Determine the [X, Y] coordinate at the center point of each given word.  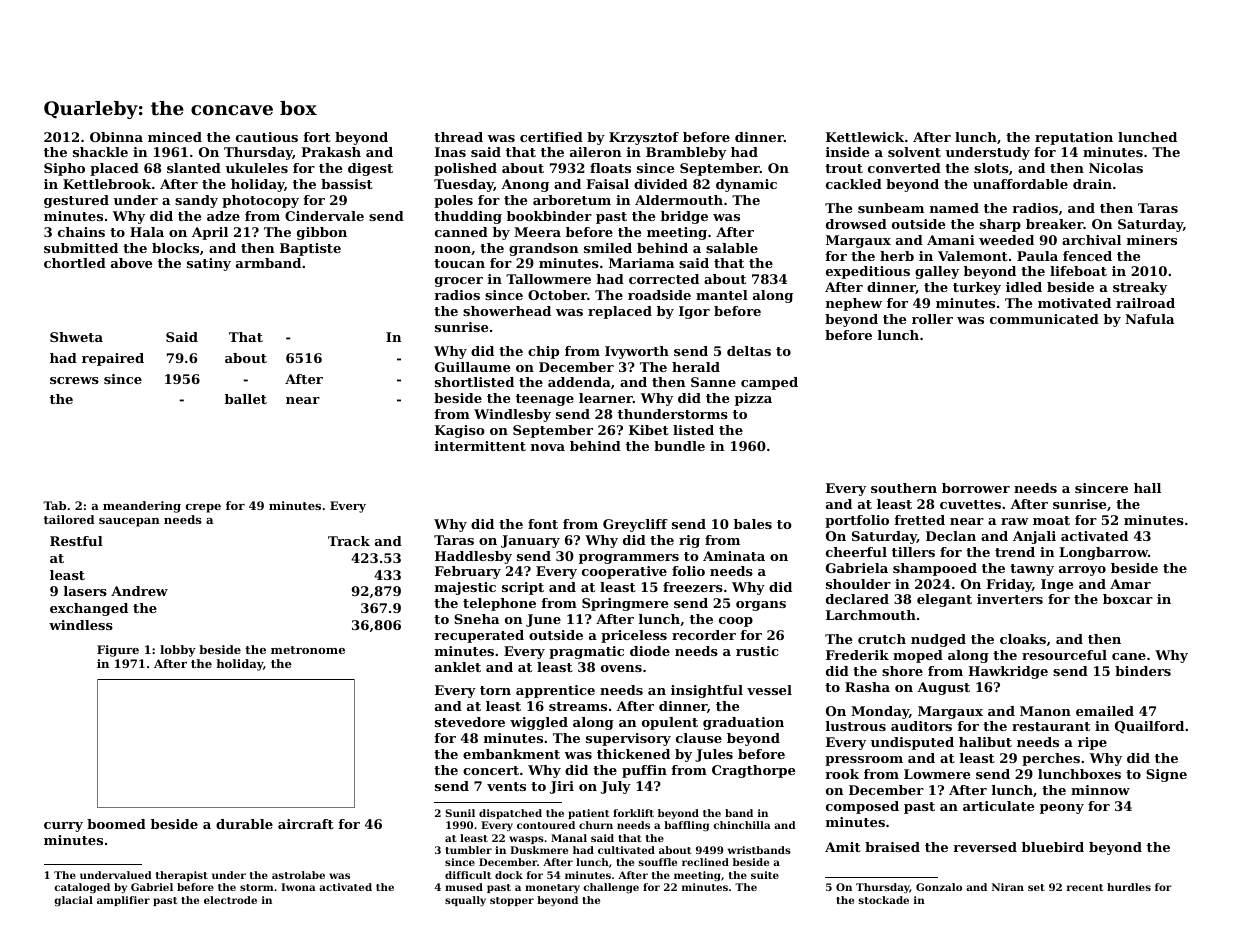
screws [74, 380]
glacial [73, 901]
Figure [118, 651]
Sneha [476, 619]
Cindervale [324, 216]
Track [349, 541]
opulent [670, 723]
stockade [884, 900]
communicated [1044, 319]
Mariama [641, 263]
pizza [753, 399]
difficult [468, 875]
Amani [951, 240]
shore [902, 671]
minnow [1100, 790]
